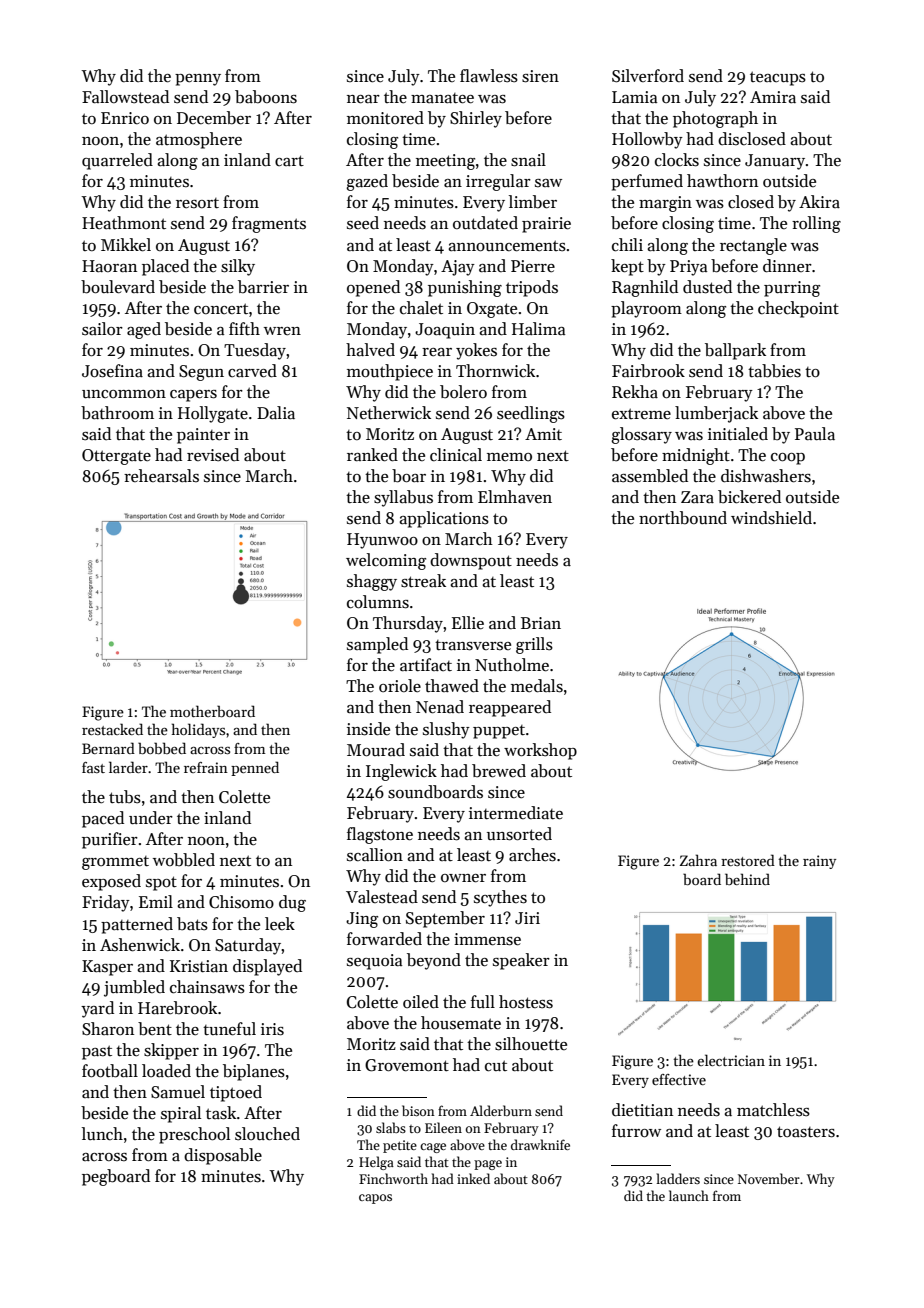  I want to click on restacked, so click(112, 729).
